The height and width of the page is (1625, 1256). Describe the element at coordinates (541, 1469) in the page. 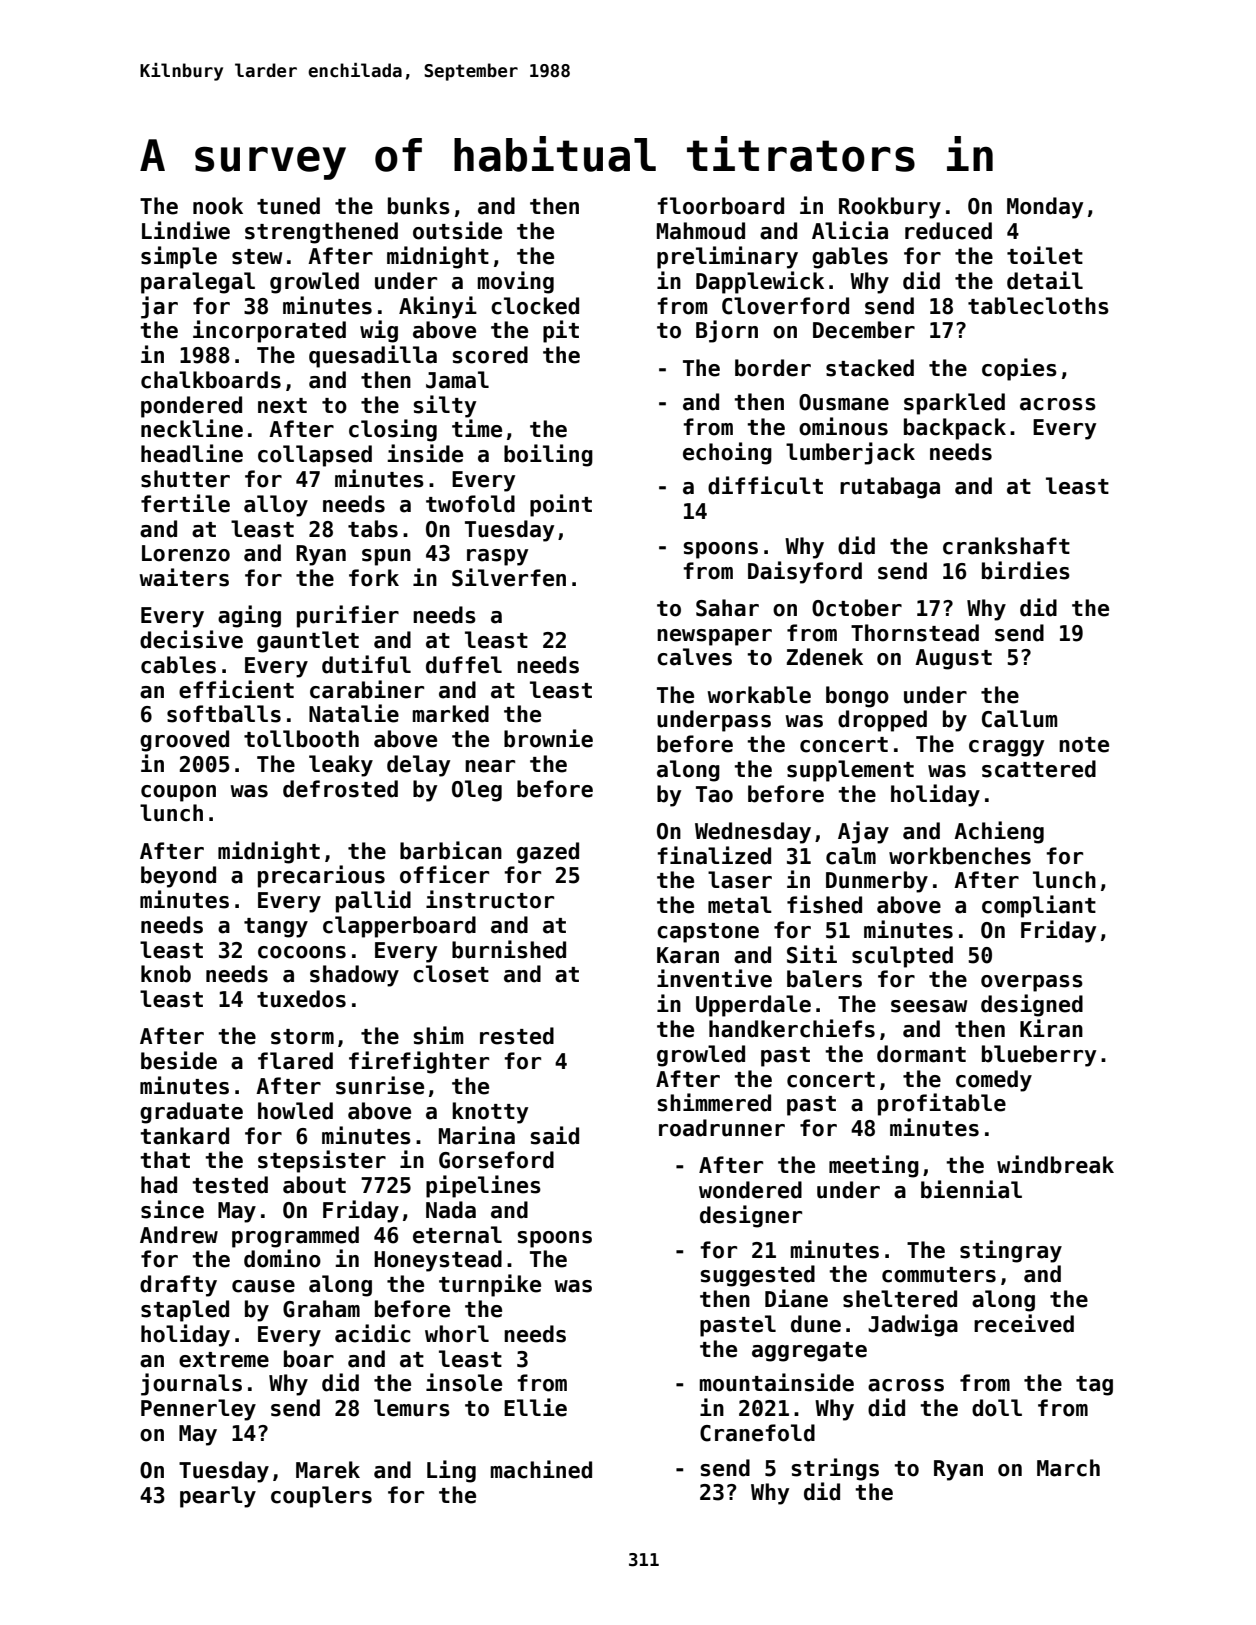

I see `machined` at that location.
